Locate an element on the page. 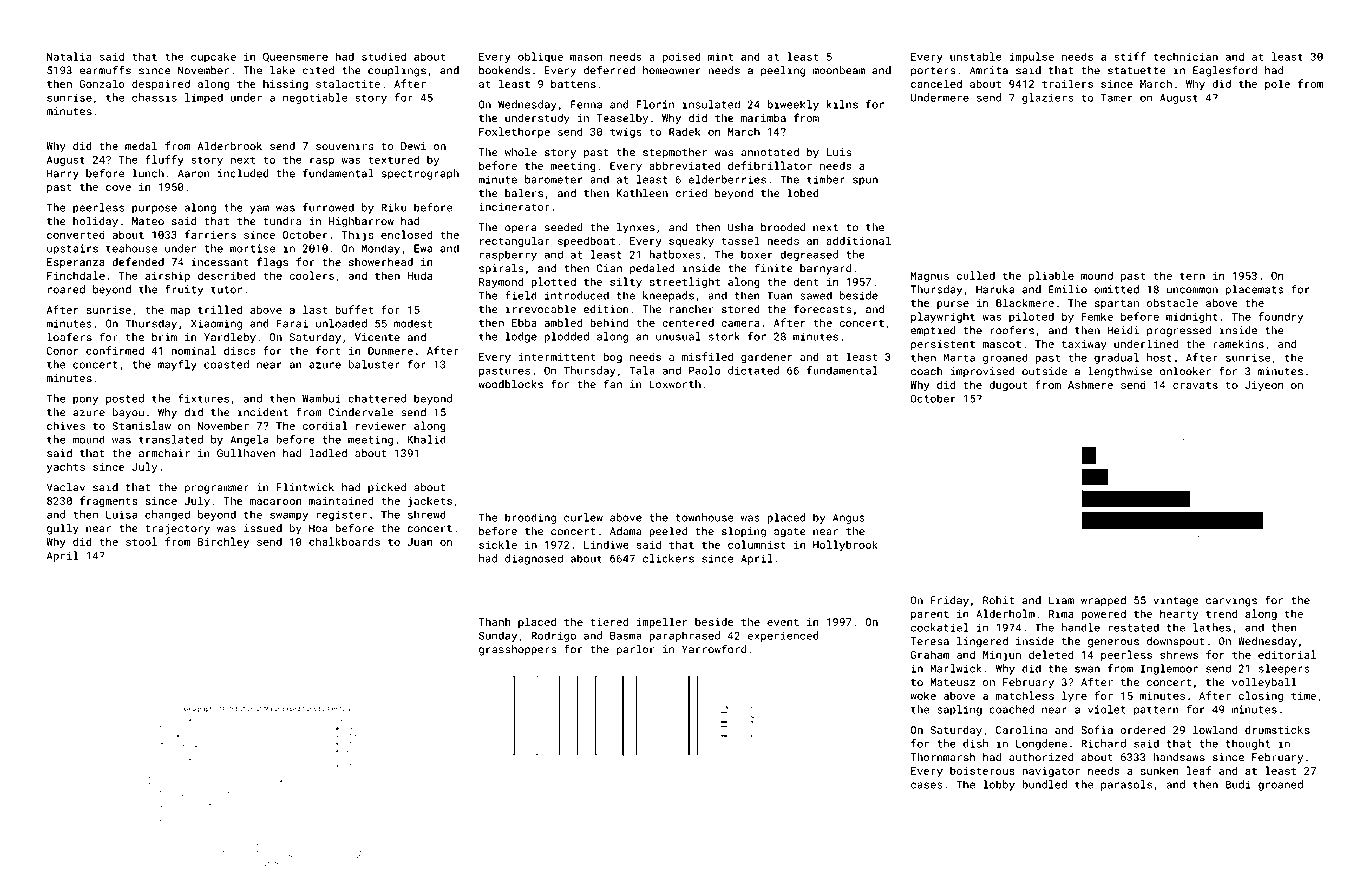 The width and height of the page is (1372, 887). mason is located at coordinates (586, 57).
